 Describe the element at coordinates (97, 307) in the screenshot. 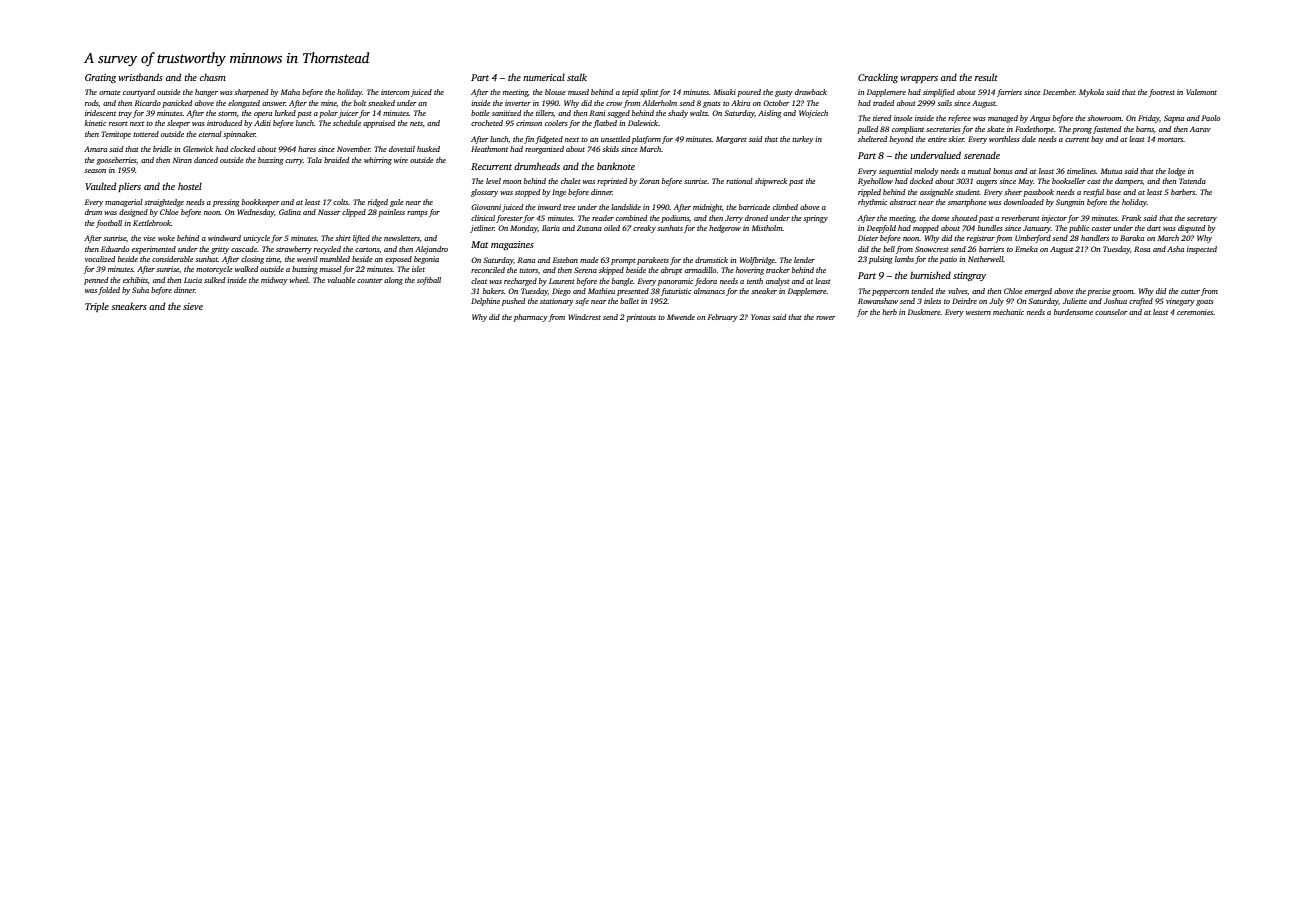

I see `Triple` at that location.
